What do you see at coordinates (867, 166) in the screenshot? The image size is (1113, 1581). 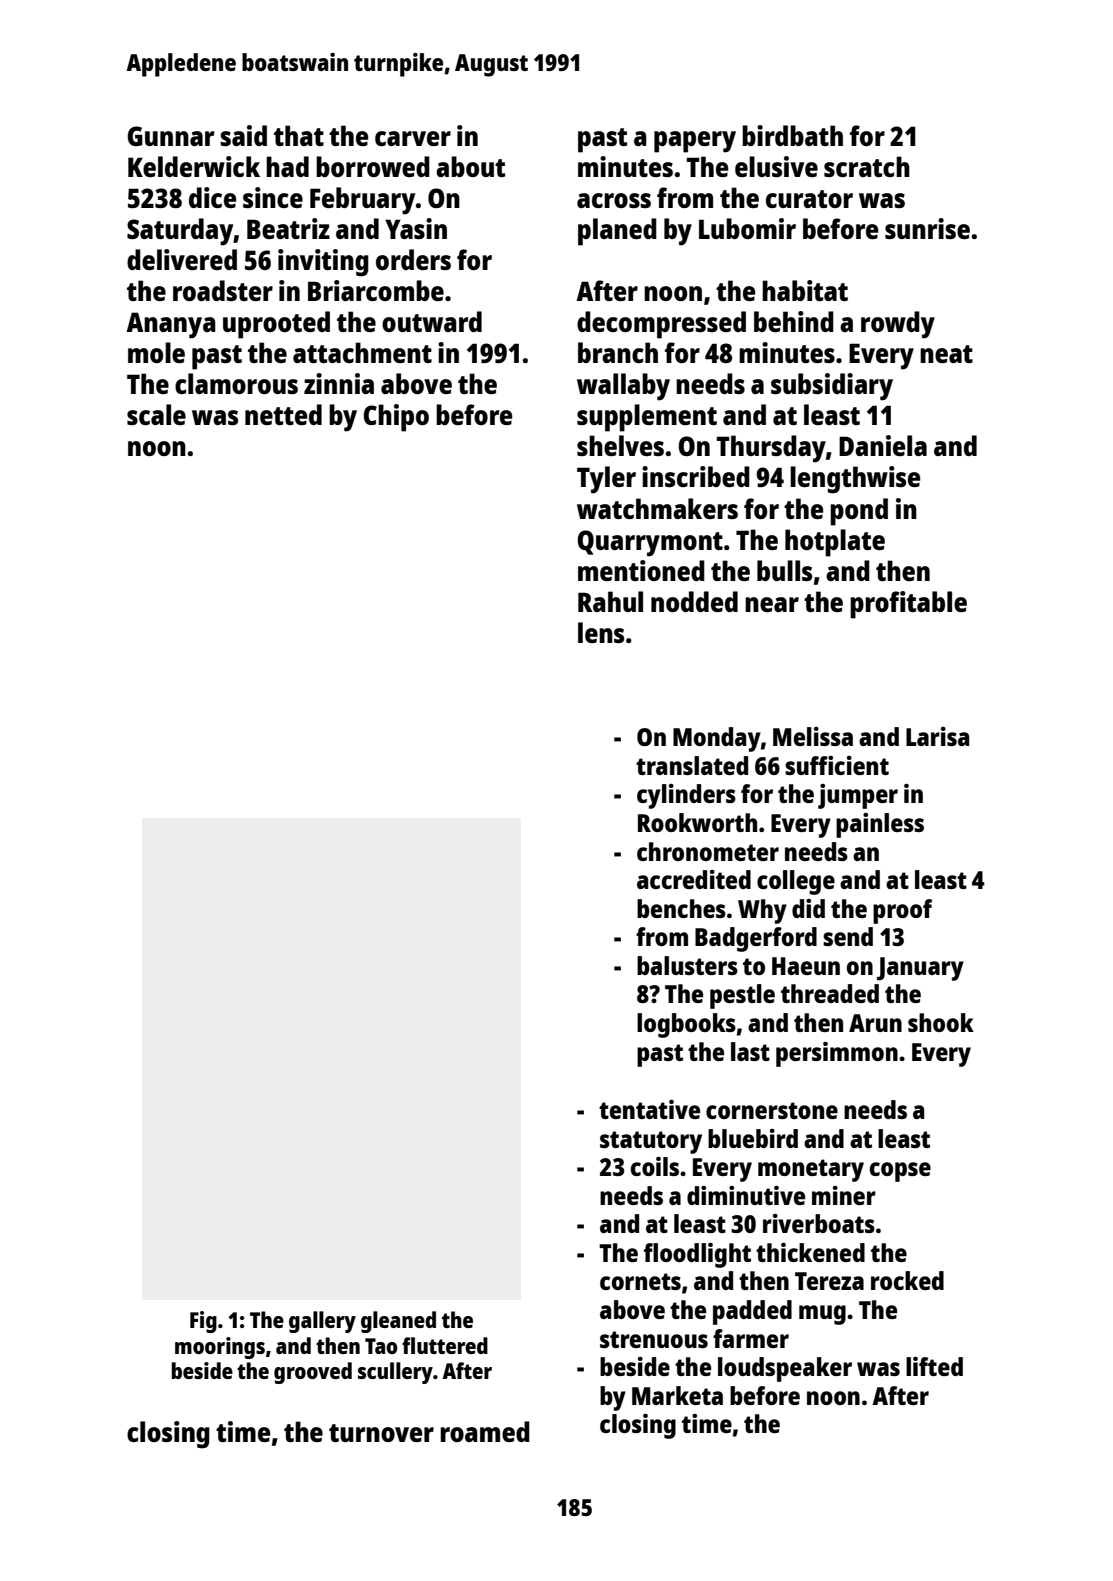 I see `scratch` at bounding box center [867, 166].
